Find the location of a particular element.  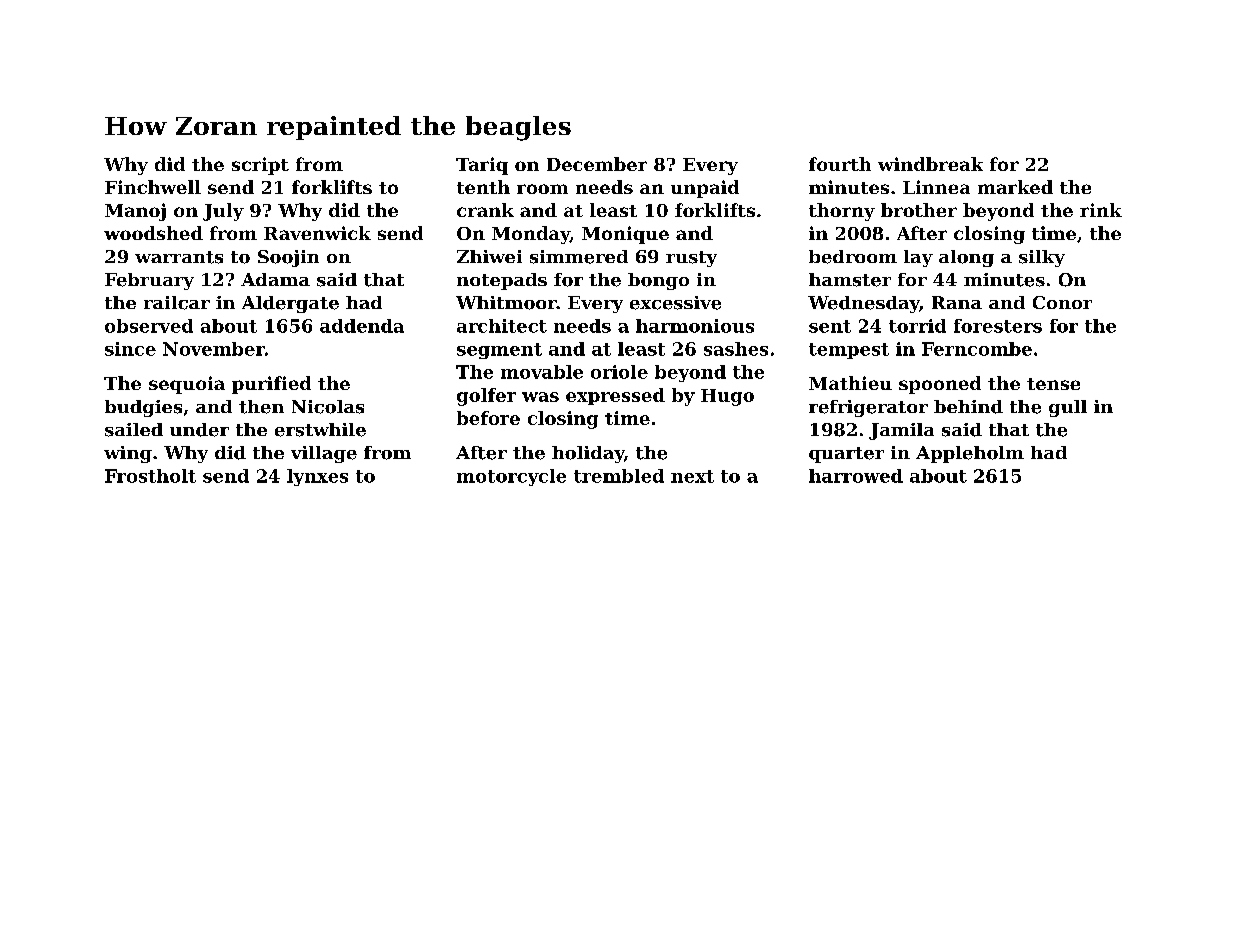

excessive is located at coordinates (675, 303).
